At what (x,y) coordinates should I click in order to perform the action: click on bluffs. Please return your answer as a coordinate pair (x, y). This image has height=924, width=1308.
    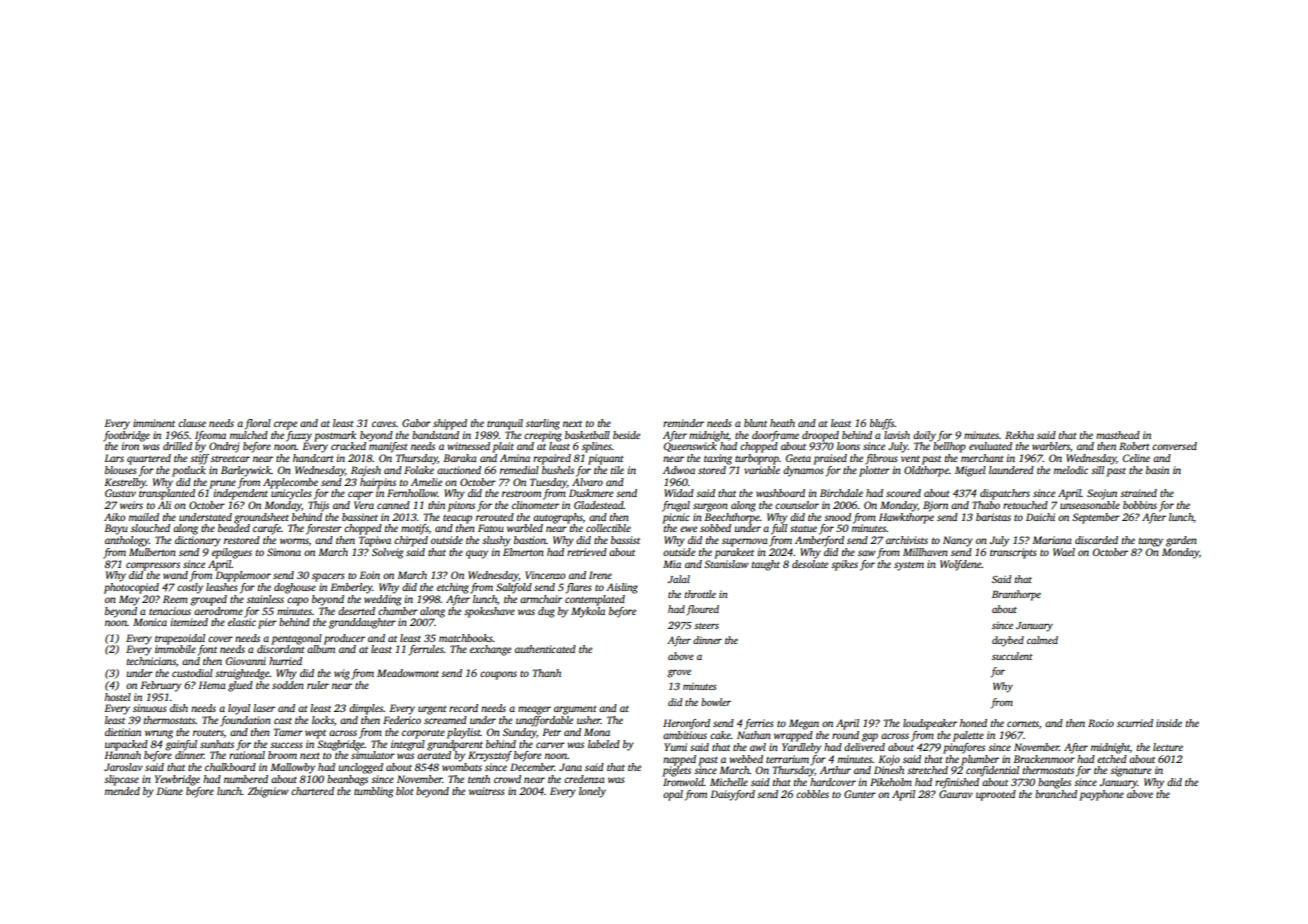
    Looking at the image, I should click on (882, 424).
